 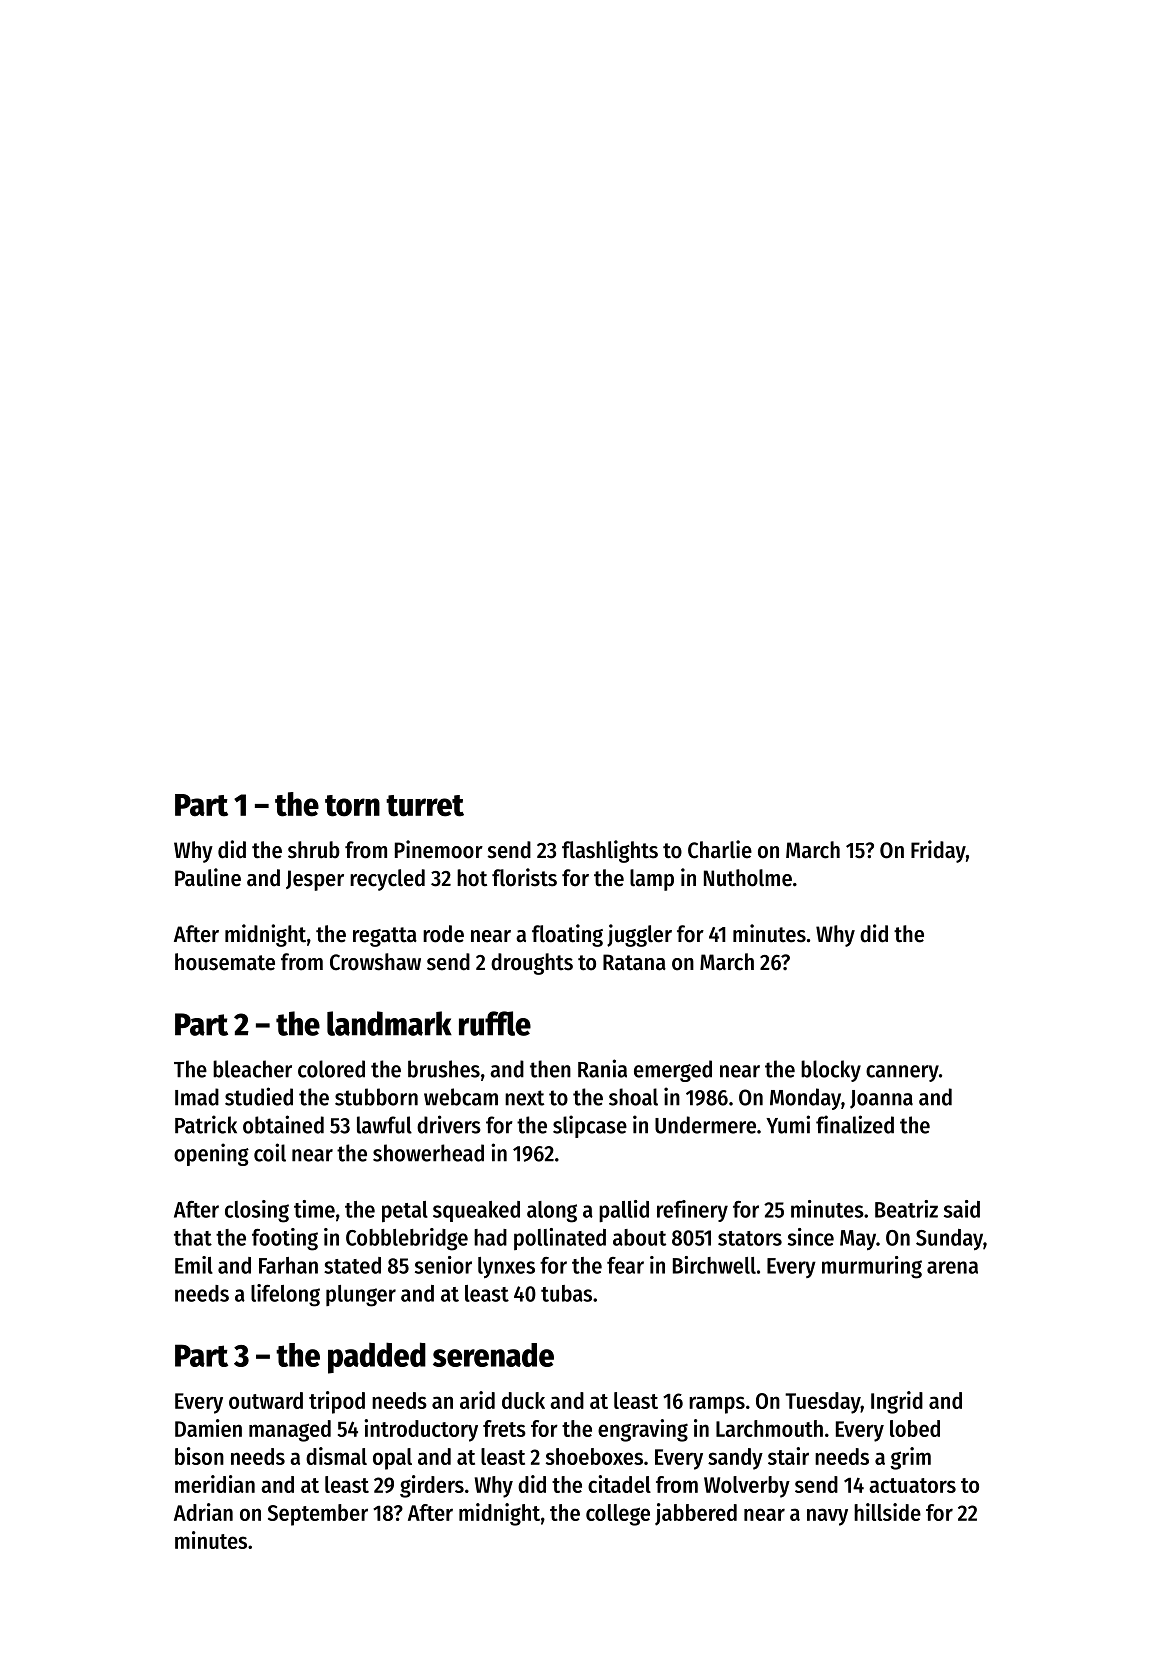 What do you see at coordinates (566, 1293) in the screenshot?
I see `tubas` at bounding box center [566, 1293].
